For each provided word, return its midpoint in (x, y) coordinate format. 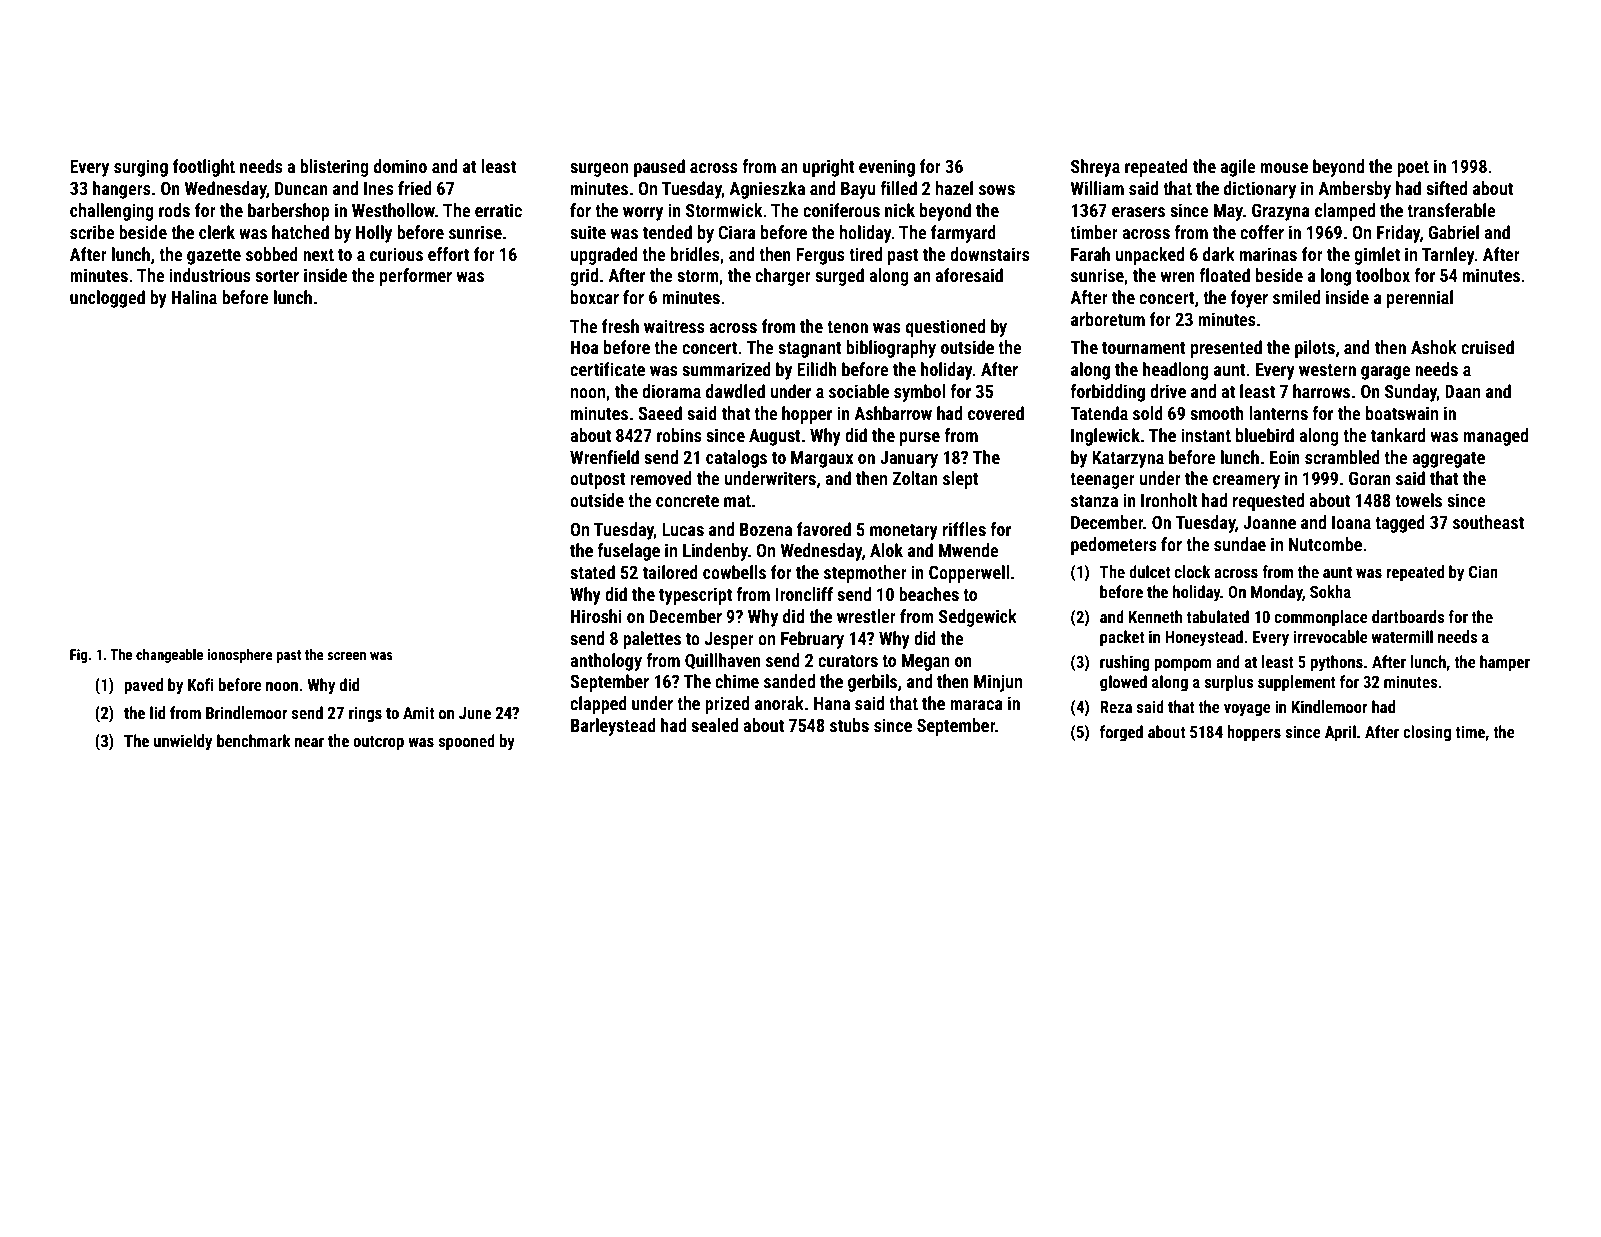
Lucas (683, 529)
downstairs (990, 254)
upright (829, 168)
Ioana (1351, 522)
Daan (1462, 391)
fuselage (628, 552)
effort (448, 254)
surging (141, 168)
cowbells (734, 572)
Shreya (1095, 168)
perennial (1420, 299)
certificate (607, 369)
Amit (418, 712)
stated (592, 572)
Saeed (660, 413)
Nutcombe (1325, 544)
